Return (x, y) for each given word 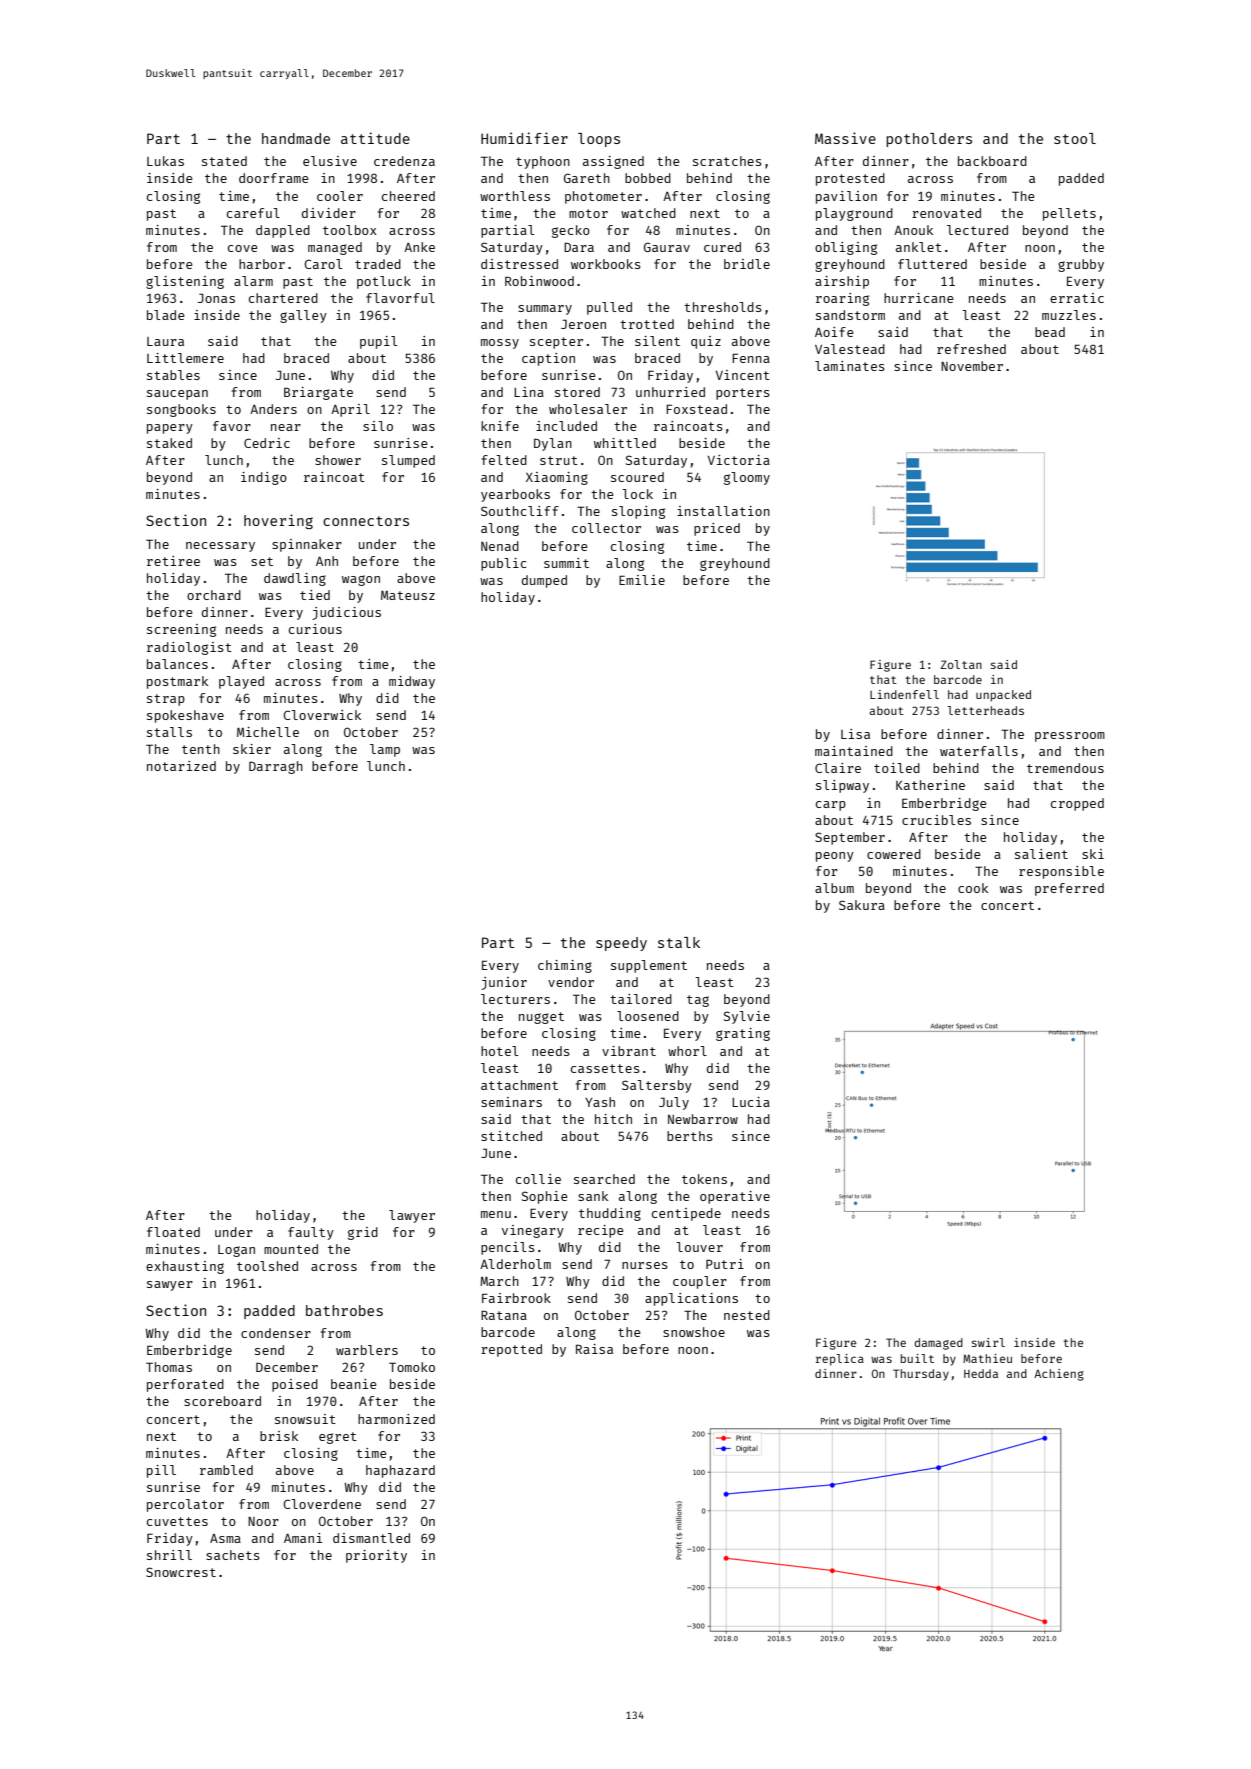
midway (412, 682)
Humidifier (524, 138)
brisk (279, 1436)
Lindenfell (904, 694)
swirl (988, 1342)
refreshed (971, 349)
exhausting (185, 1267)
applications (691, 1299)
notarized (181, 766)
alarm (253, 281)
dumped (544, 581)
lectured (977, 230)
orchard (214, 595)
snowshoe (694, 1332)
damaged (938, 1344)
